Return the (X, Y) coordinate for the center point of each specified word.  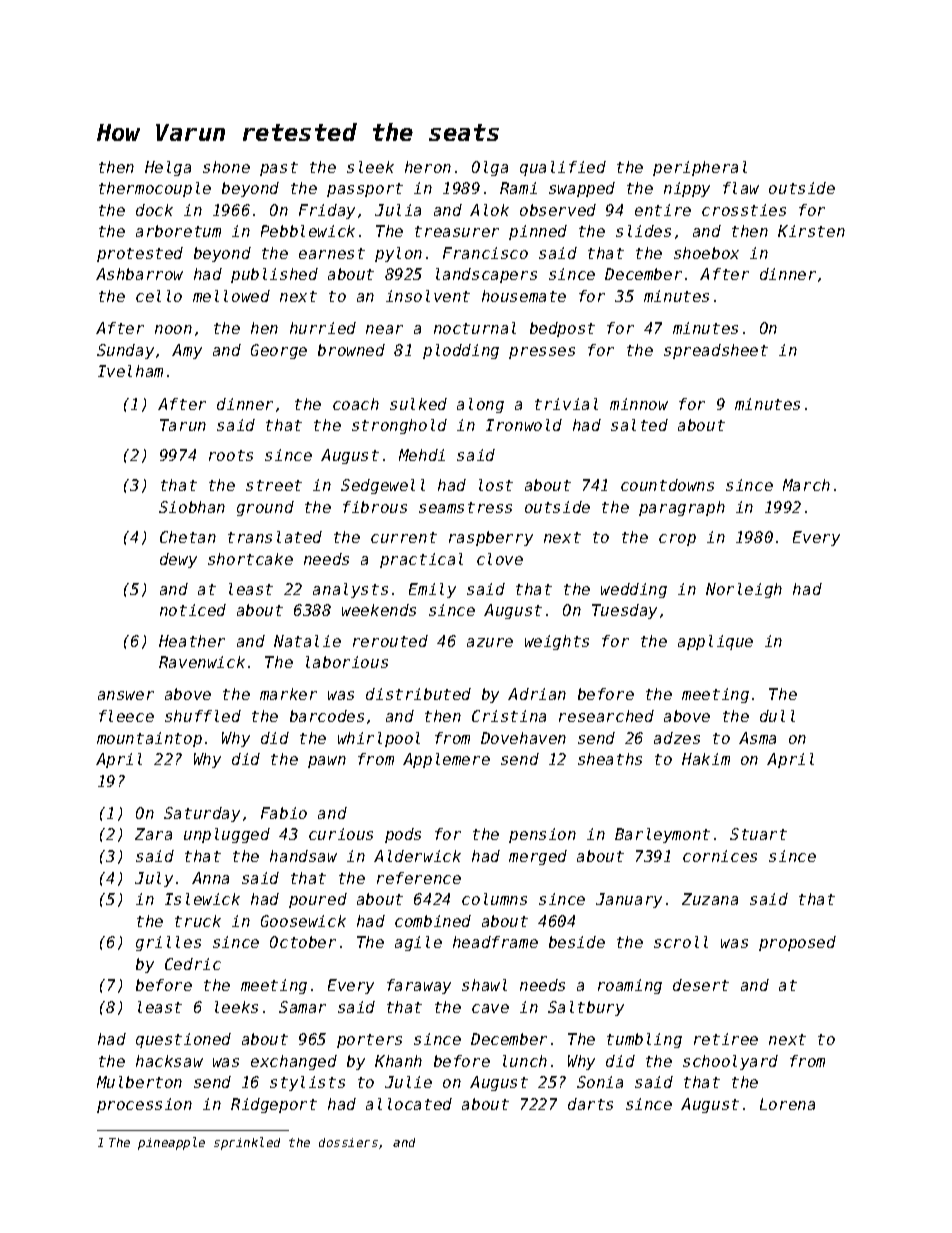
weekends (379, 610)
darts (590, 1104)
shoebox (706, 253)
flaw (741, 188)
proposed (797, 943)
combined (433, 921)
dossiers (348, 1142)
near (384, 329)
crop (677, 540)
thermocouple (155, 189)
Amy (187, 351)
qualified (563, 168)
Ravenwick (202, 662)
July (154, 879)
